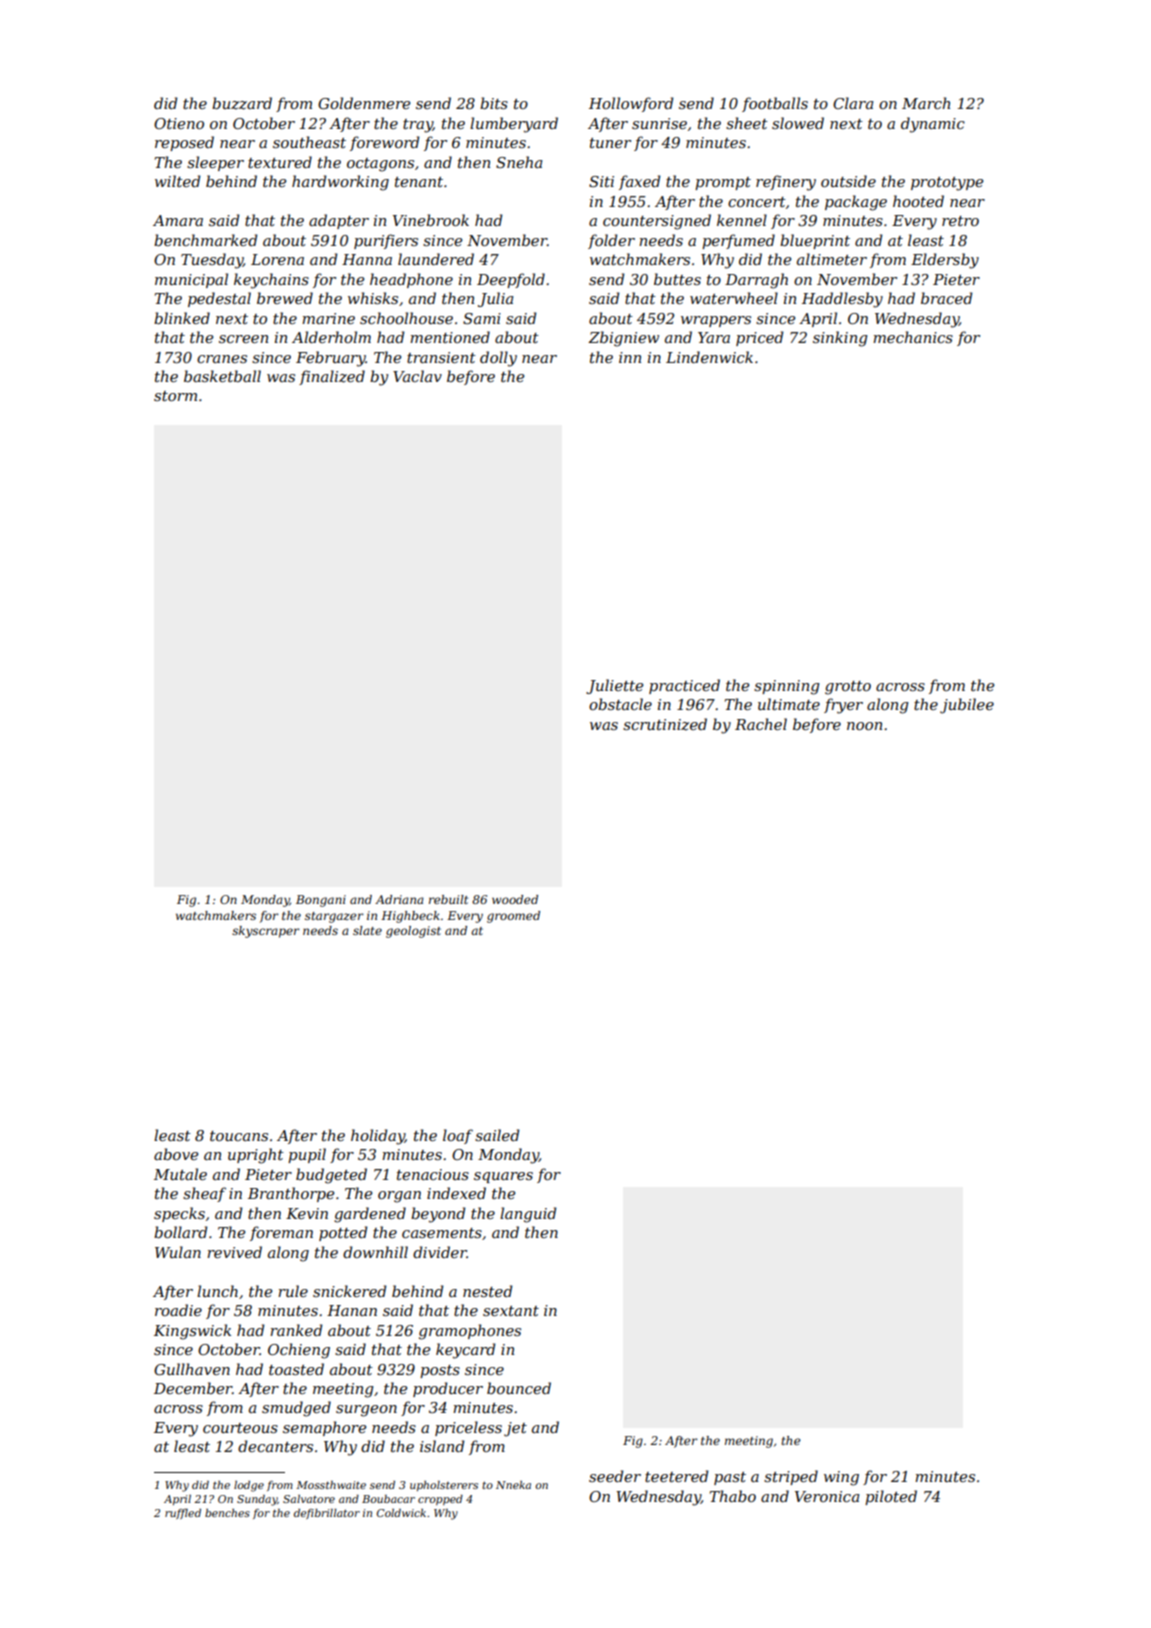 This screenshot has width=1151, height=1628. I want to click on divider, so click(440, 1252).
